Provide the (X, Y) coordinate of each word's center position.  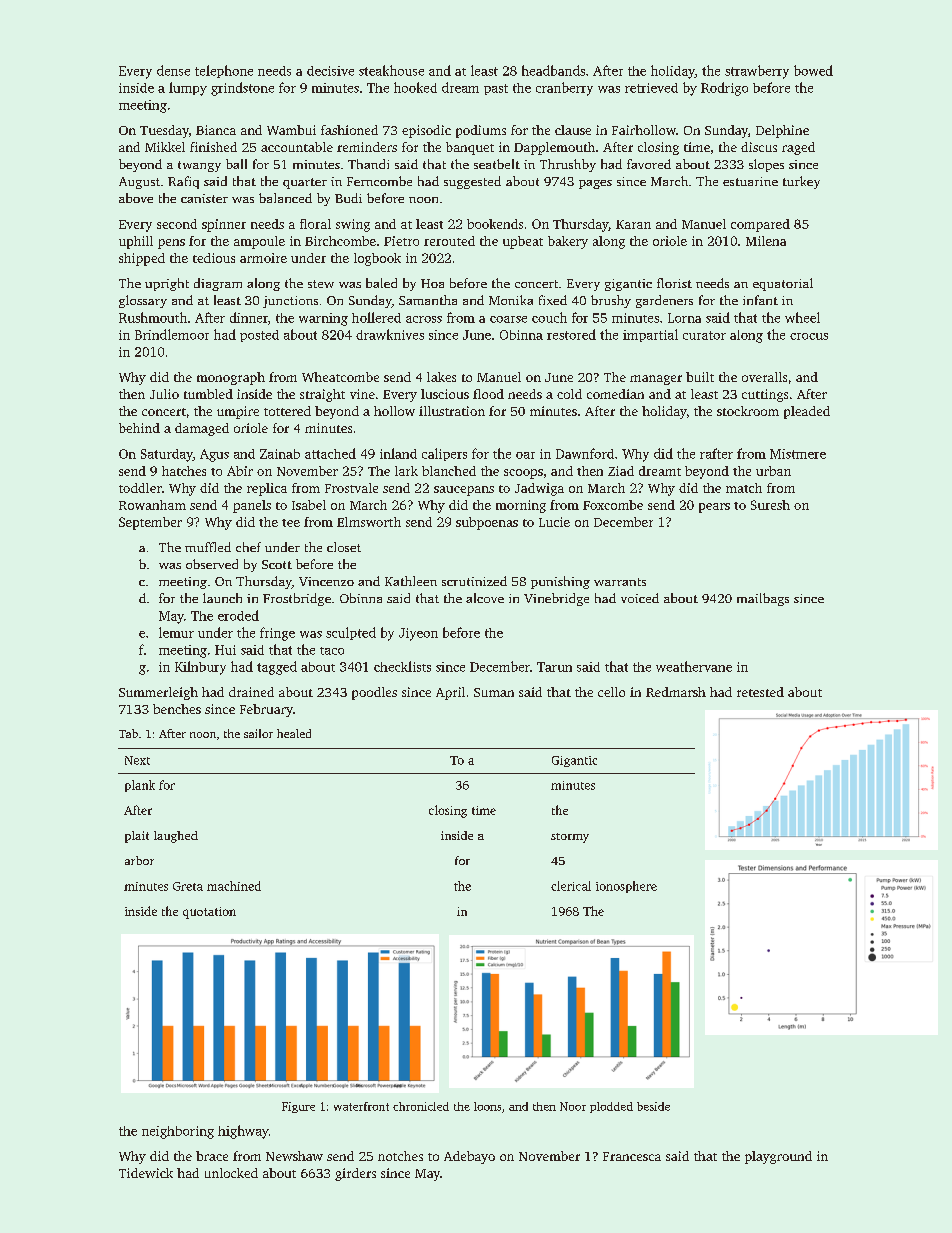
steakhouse (391, 70)
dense (173, 70)
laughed (176, 837)
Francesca (632, 1156)
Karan (633, 224)
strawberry (757, 72)
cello (611, 692)
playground (778, 1157)
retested (760, 692)
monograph (231, 378)
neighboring (178, 1132)
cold (569, 394)
